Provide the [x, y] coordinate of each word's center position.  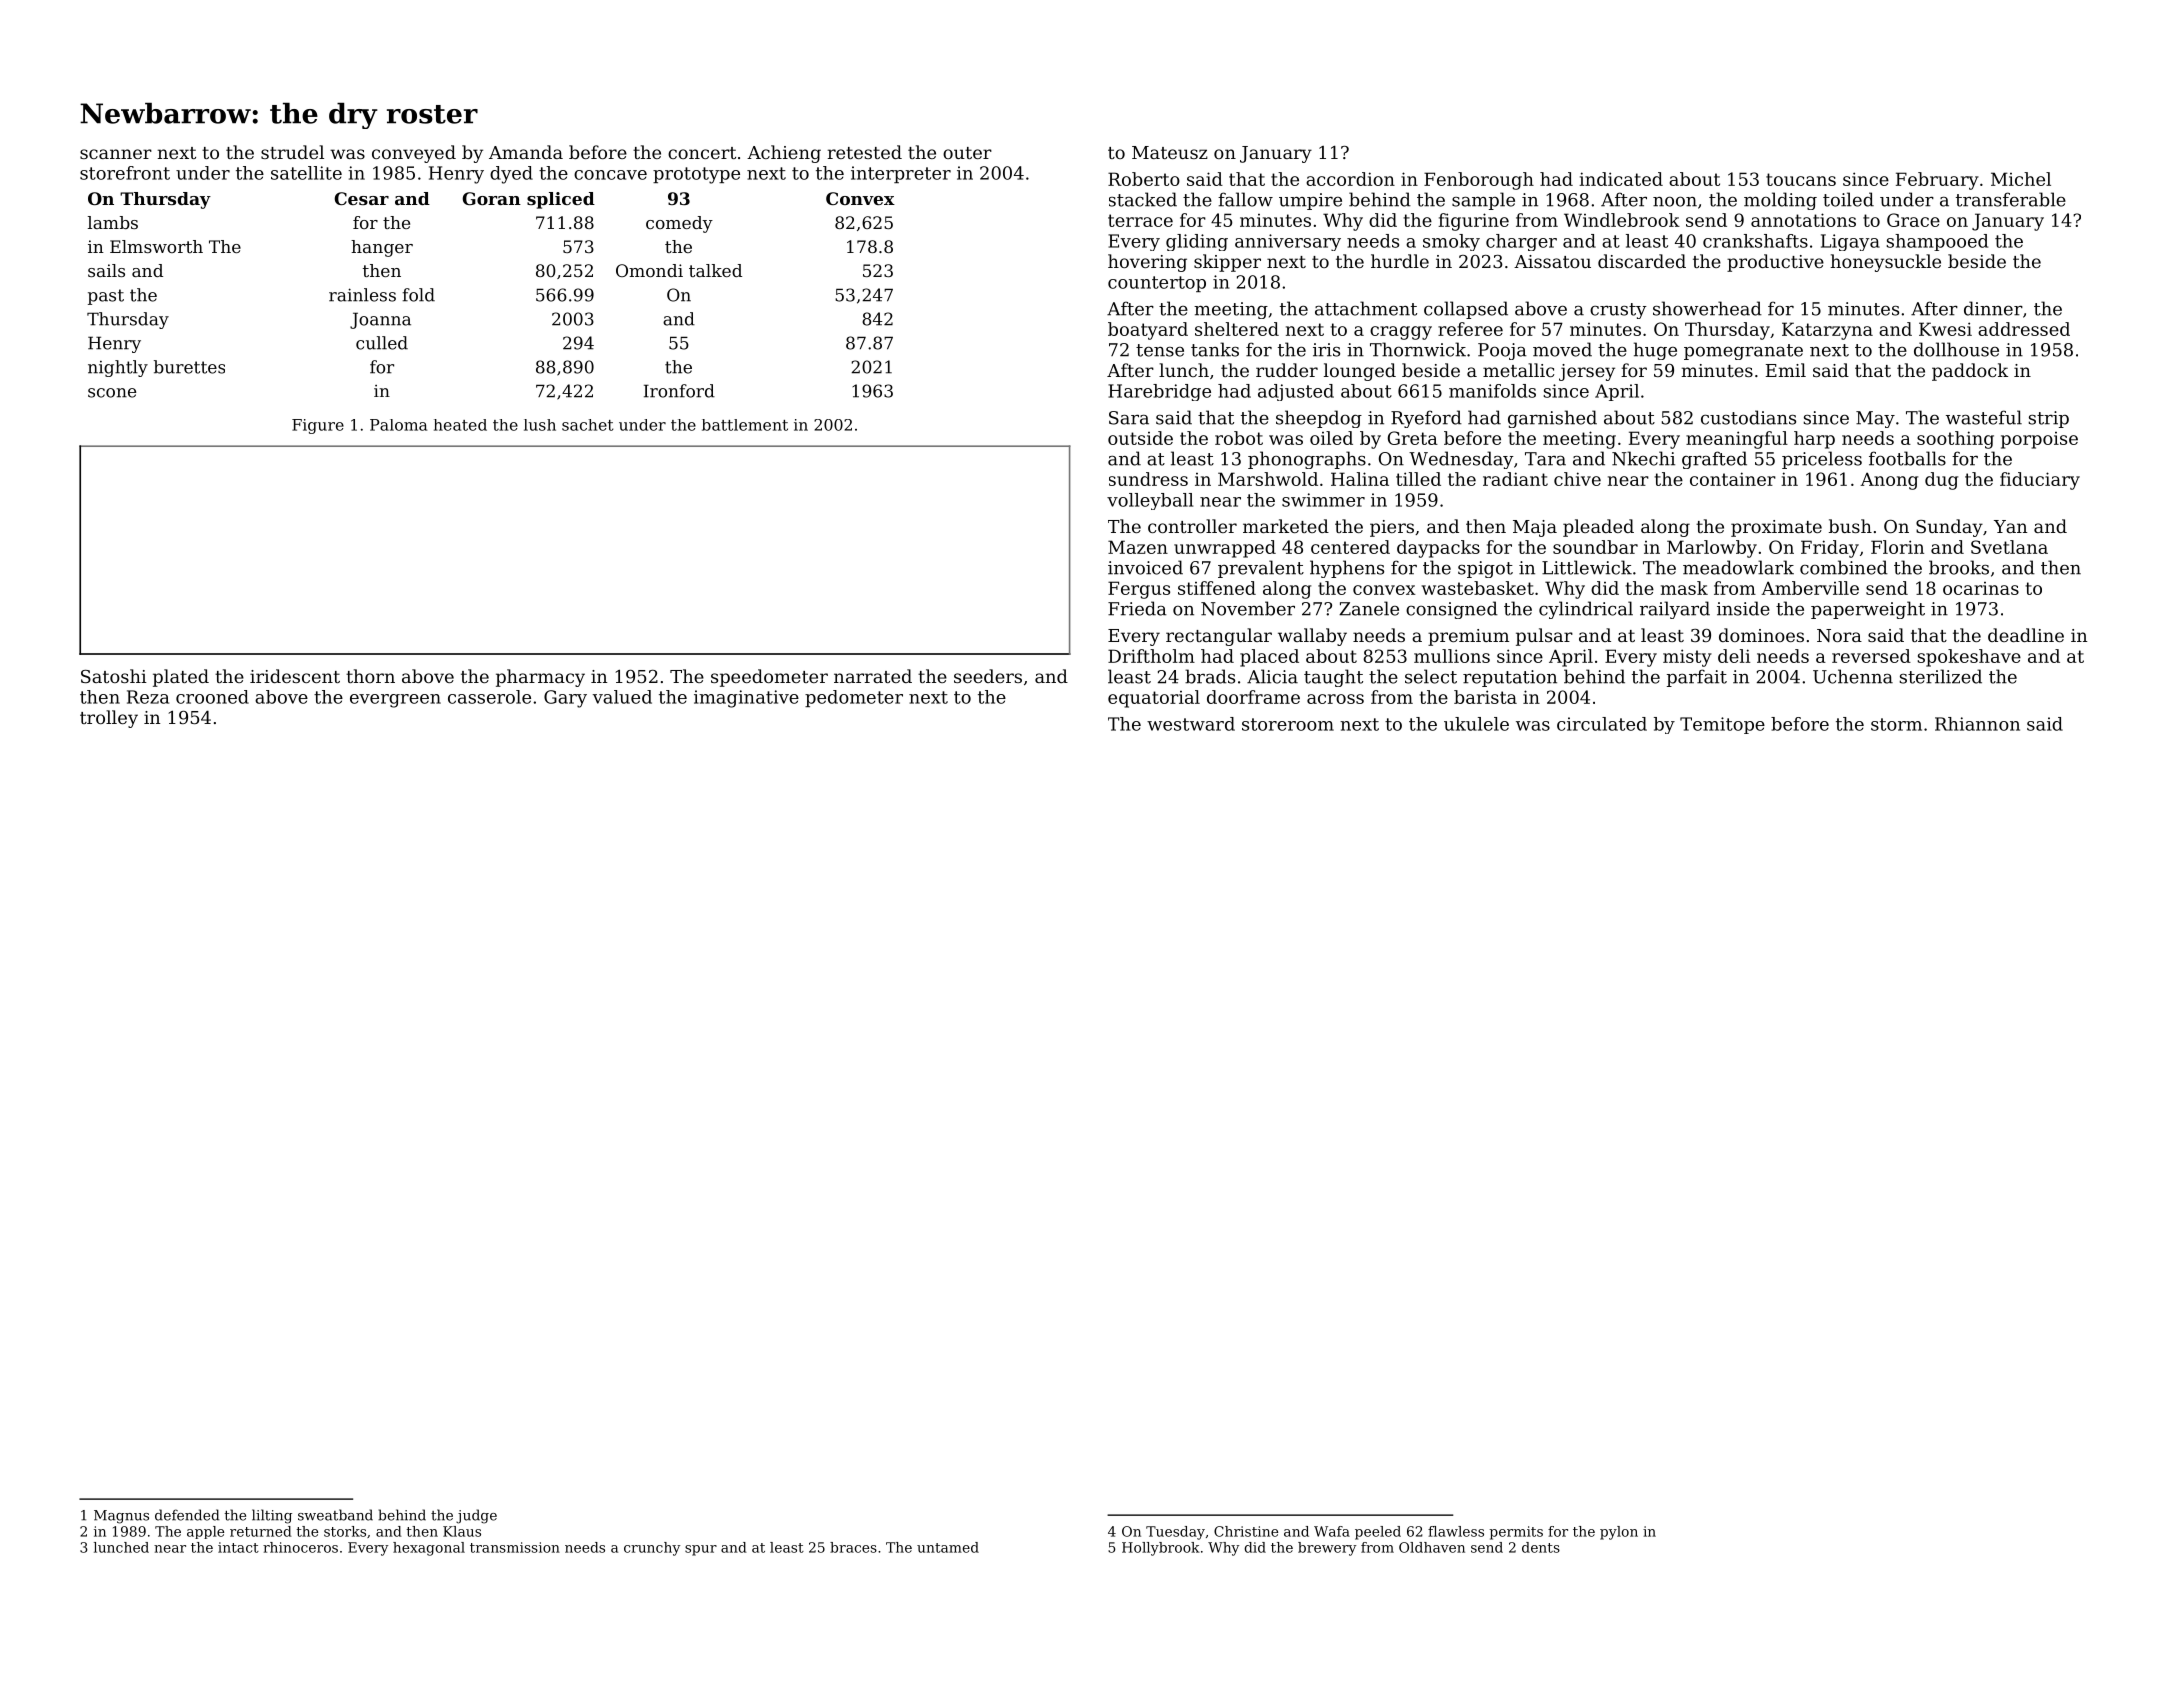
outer [967, 153]
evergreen [395, 701]
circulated [1602, 724]
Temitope [1722, 725]
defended [187, 1515]
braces [853, 1547]
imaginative [746, 699]
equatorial [1154, 699]
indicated [1621, 179]
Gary [565, 699]
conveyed [414, 154]
